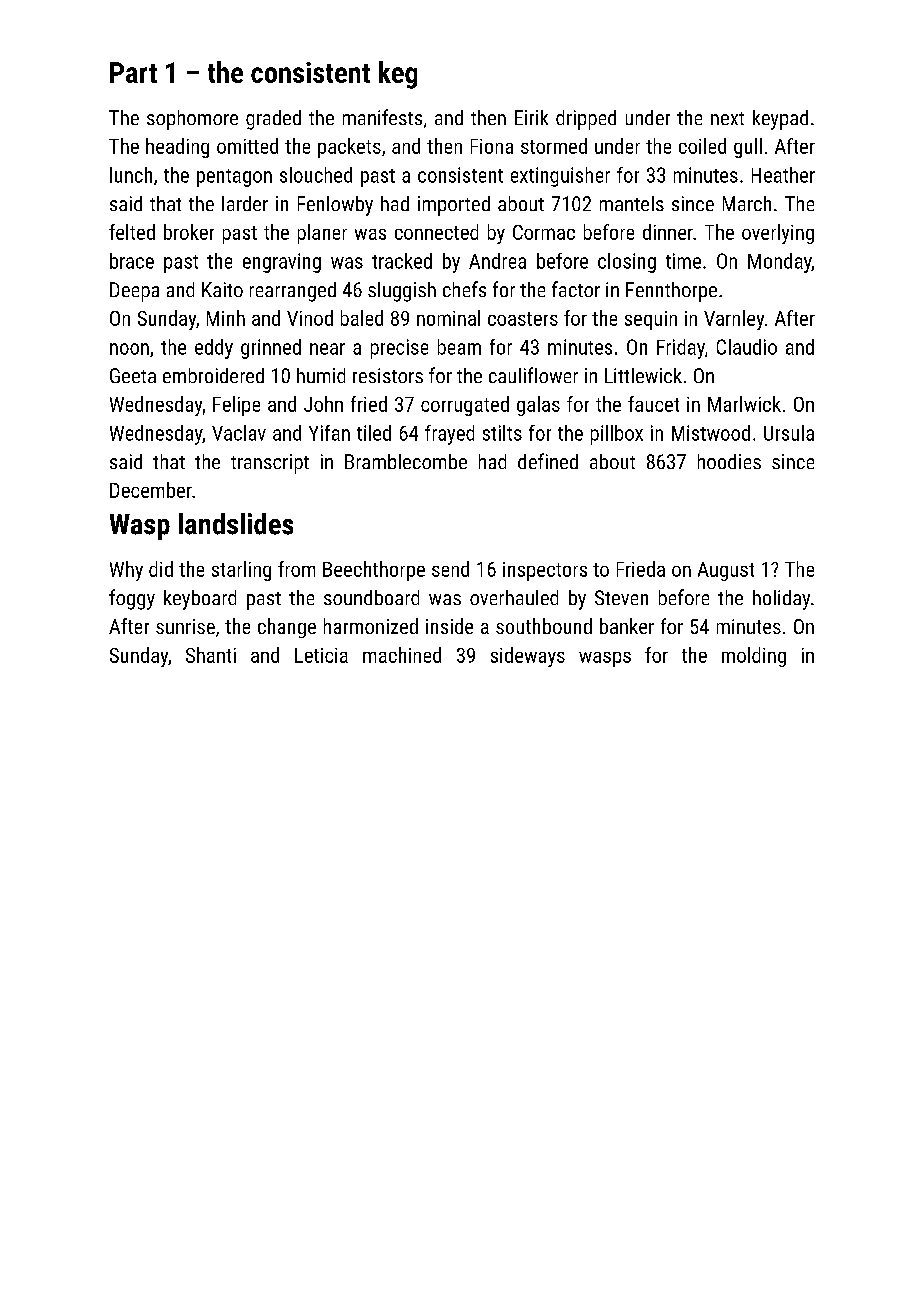 This document has height=1311, width=924. I want to click on Andrea, so click(497, 261).
